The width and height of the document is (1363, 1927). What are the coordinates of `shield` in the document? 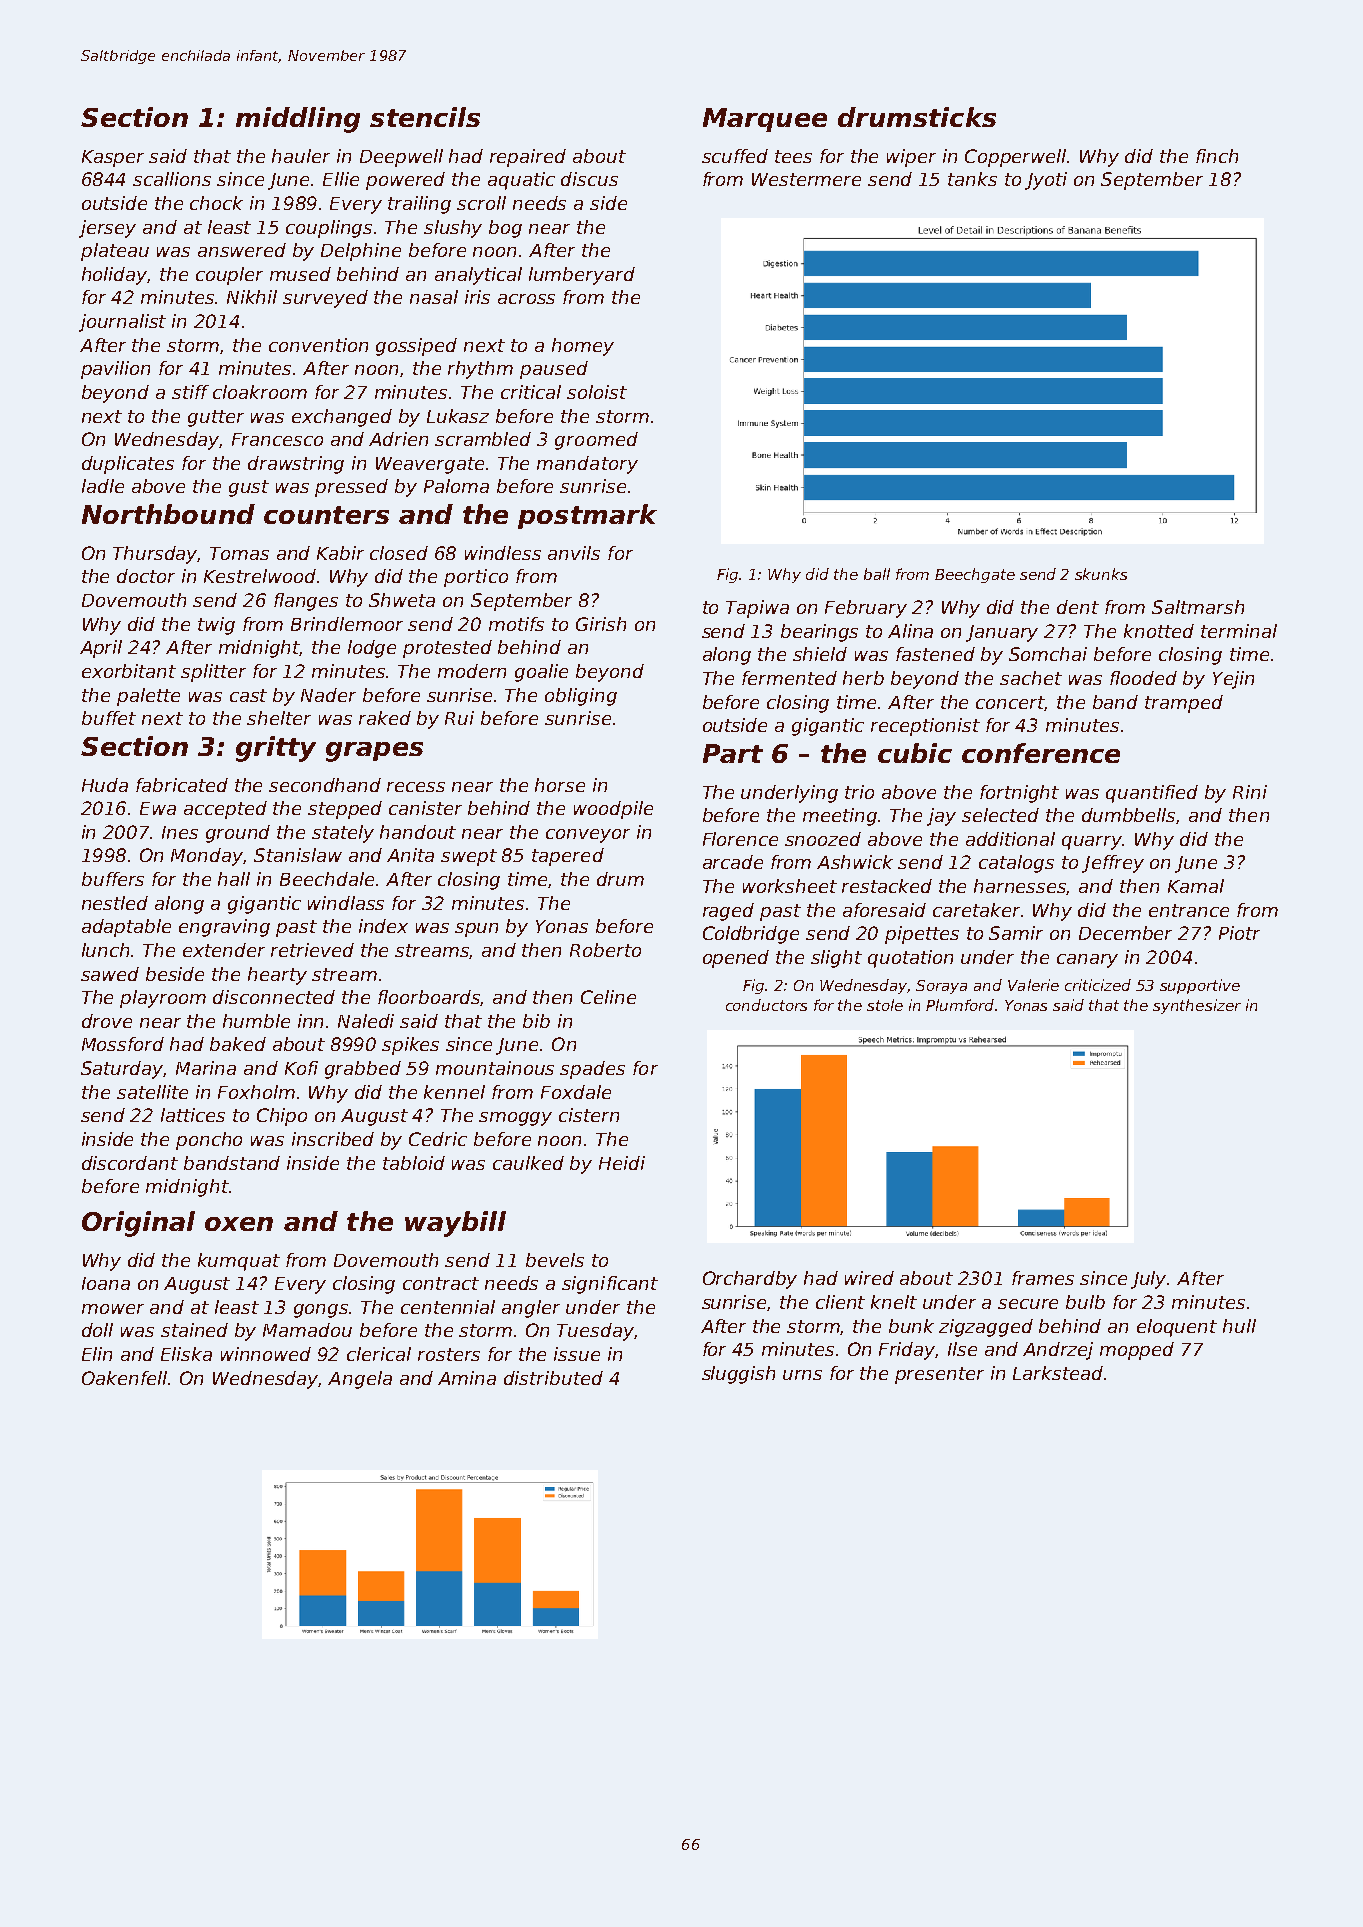 It's located at (820, 654).
